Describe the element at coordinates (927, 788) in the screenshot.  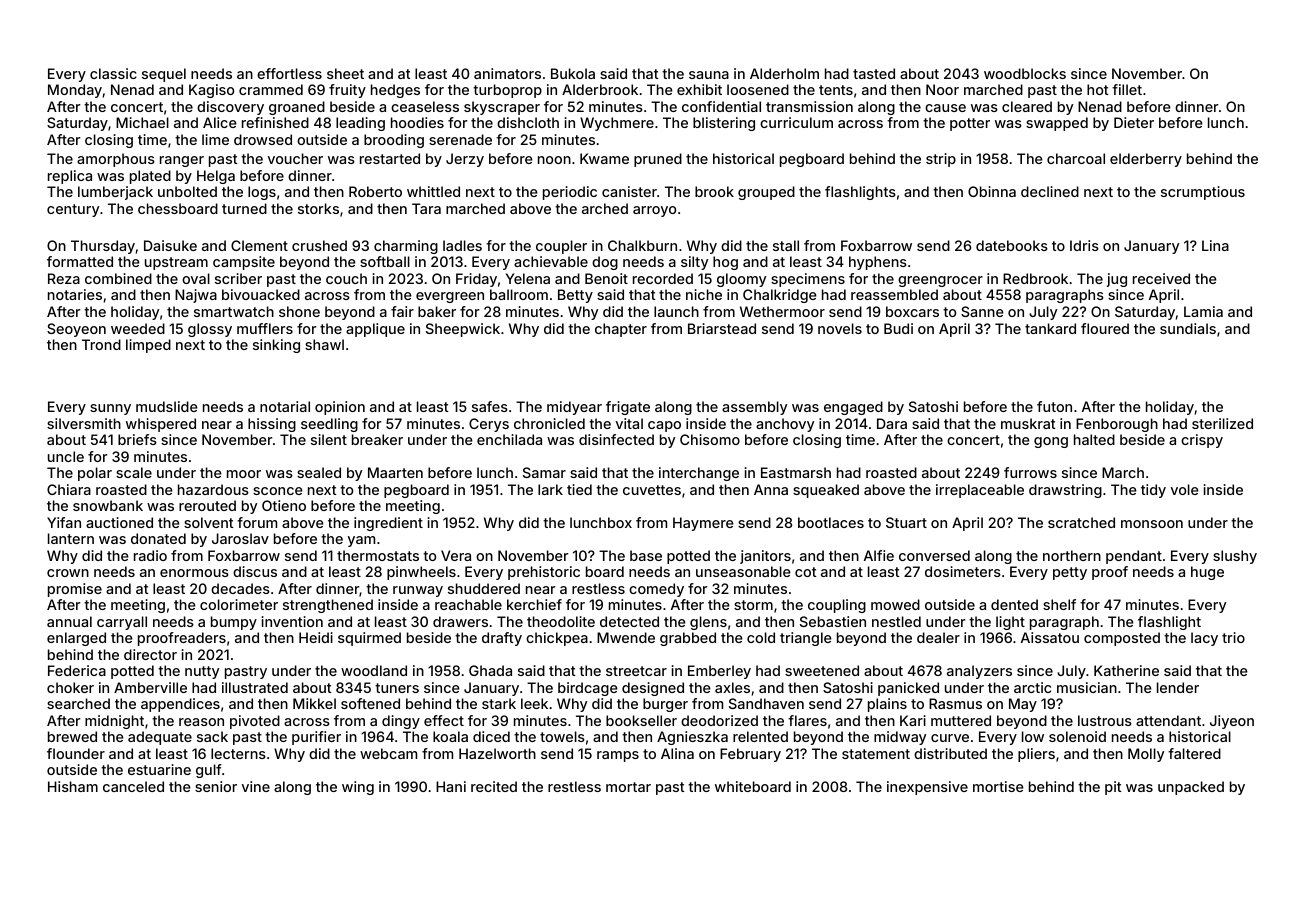
I see `inexpensive` at that location.
